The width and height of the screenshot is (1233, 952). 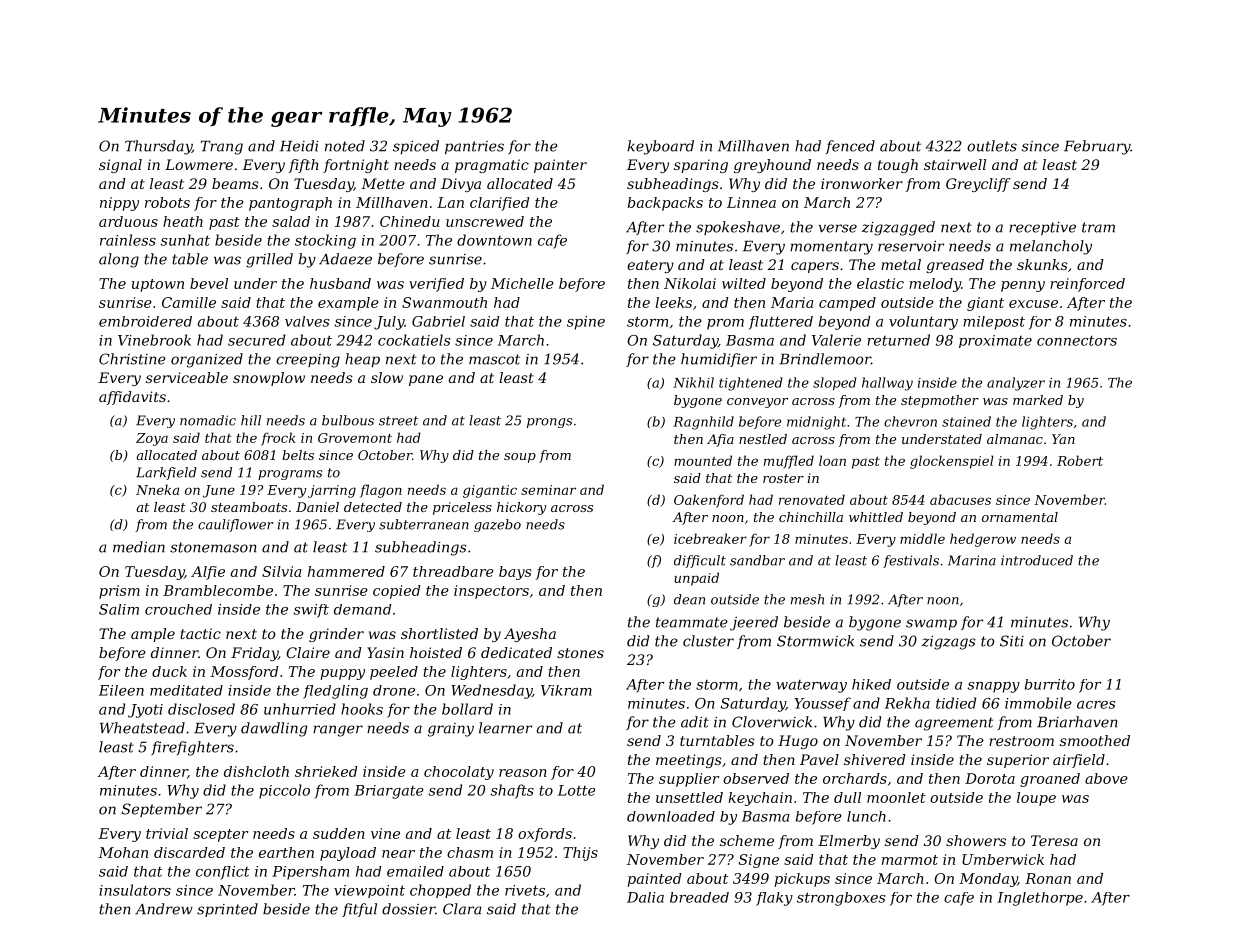 What do you see at coordinates (178, 609) in the screenshot?
I see `crouched` at bounding box center [178, 609].
